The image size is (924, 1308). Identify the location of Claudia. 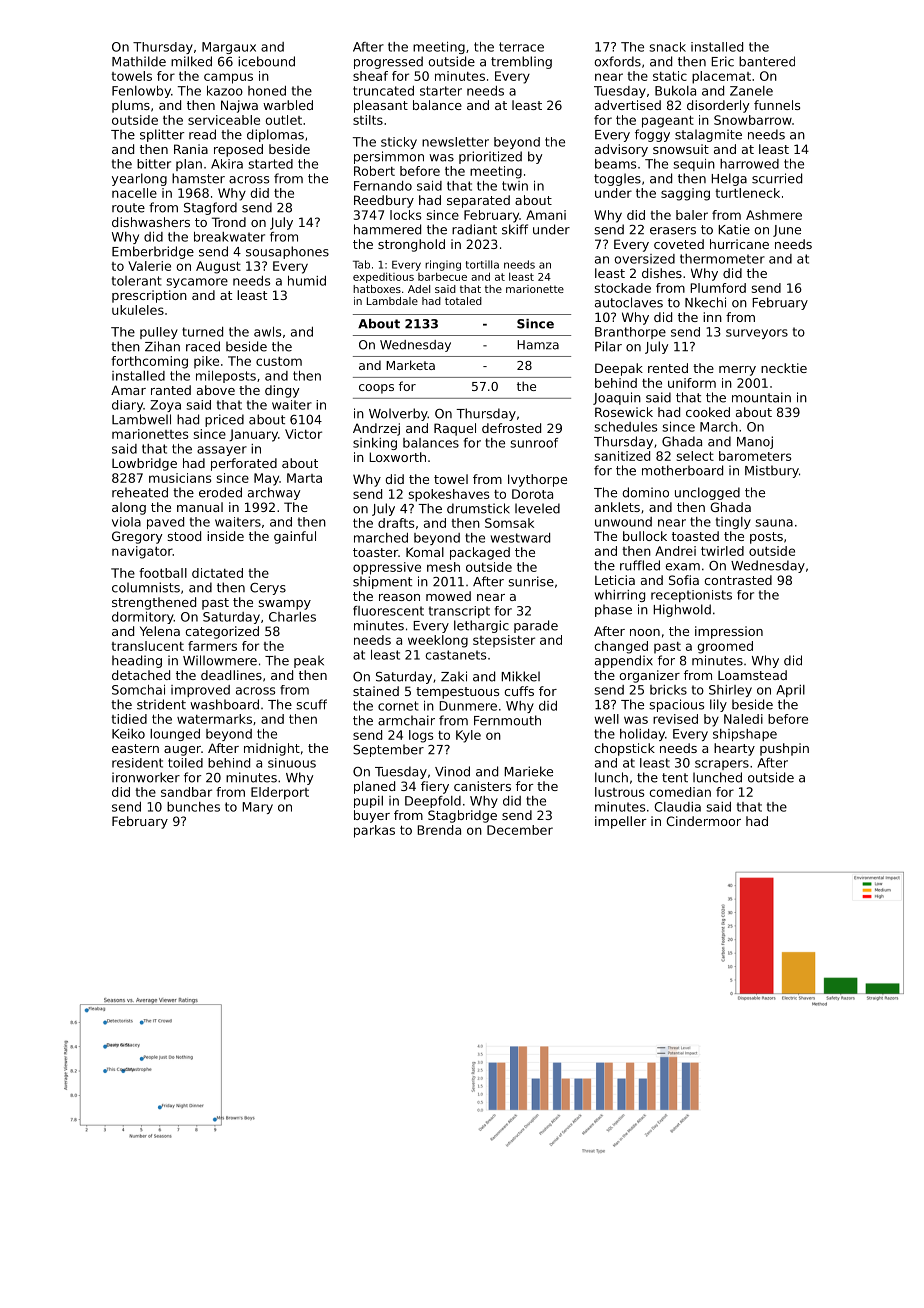
(677, 807).
